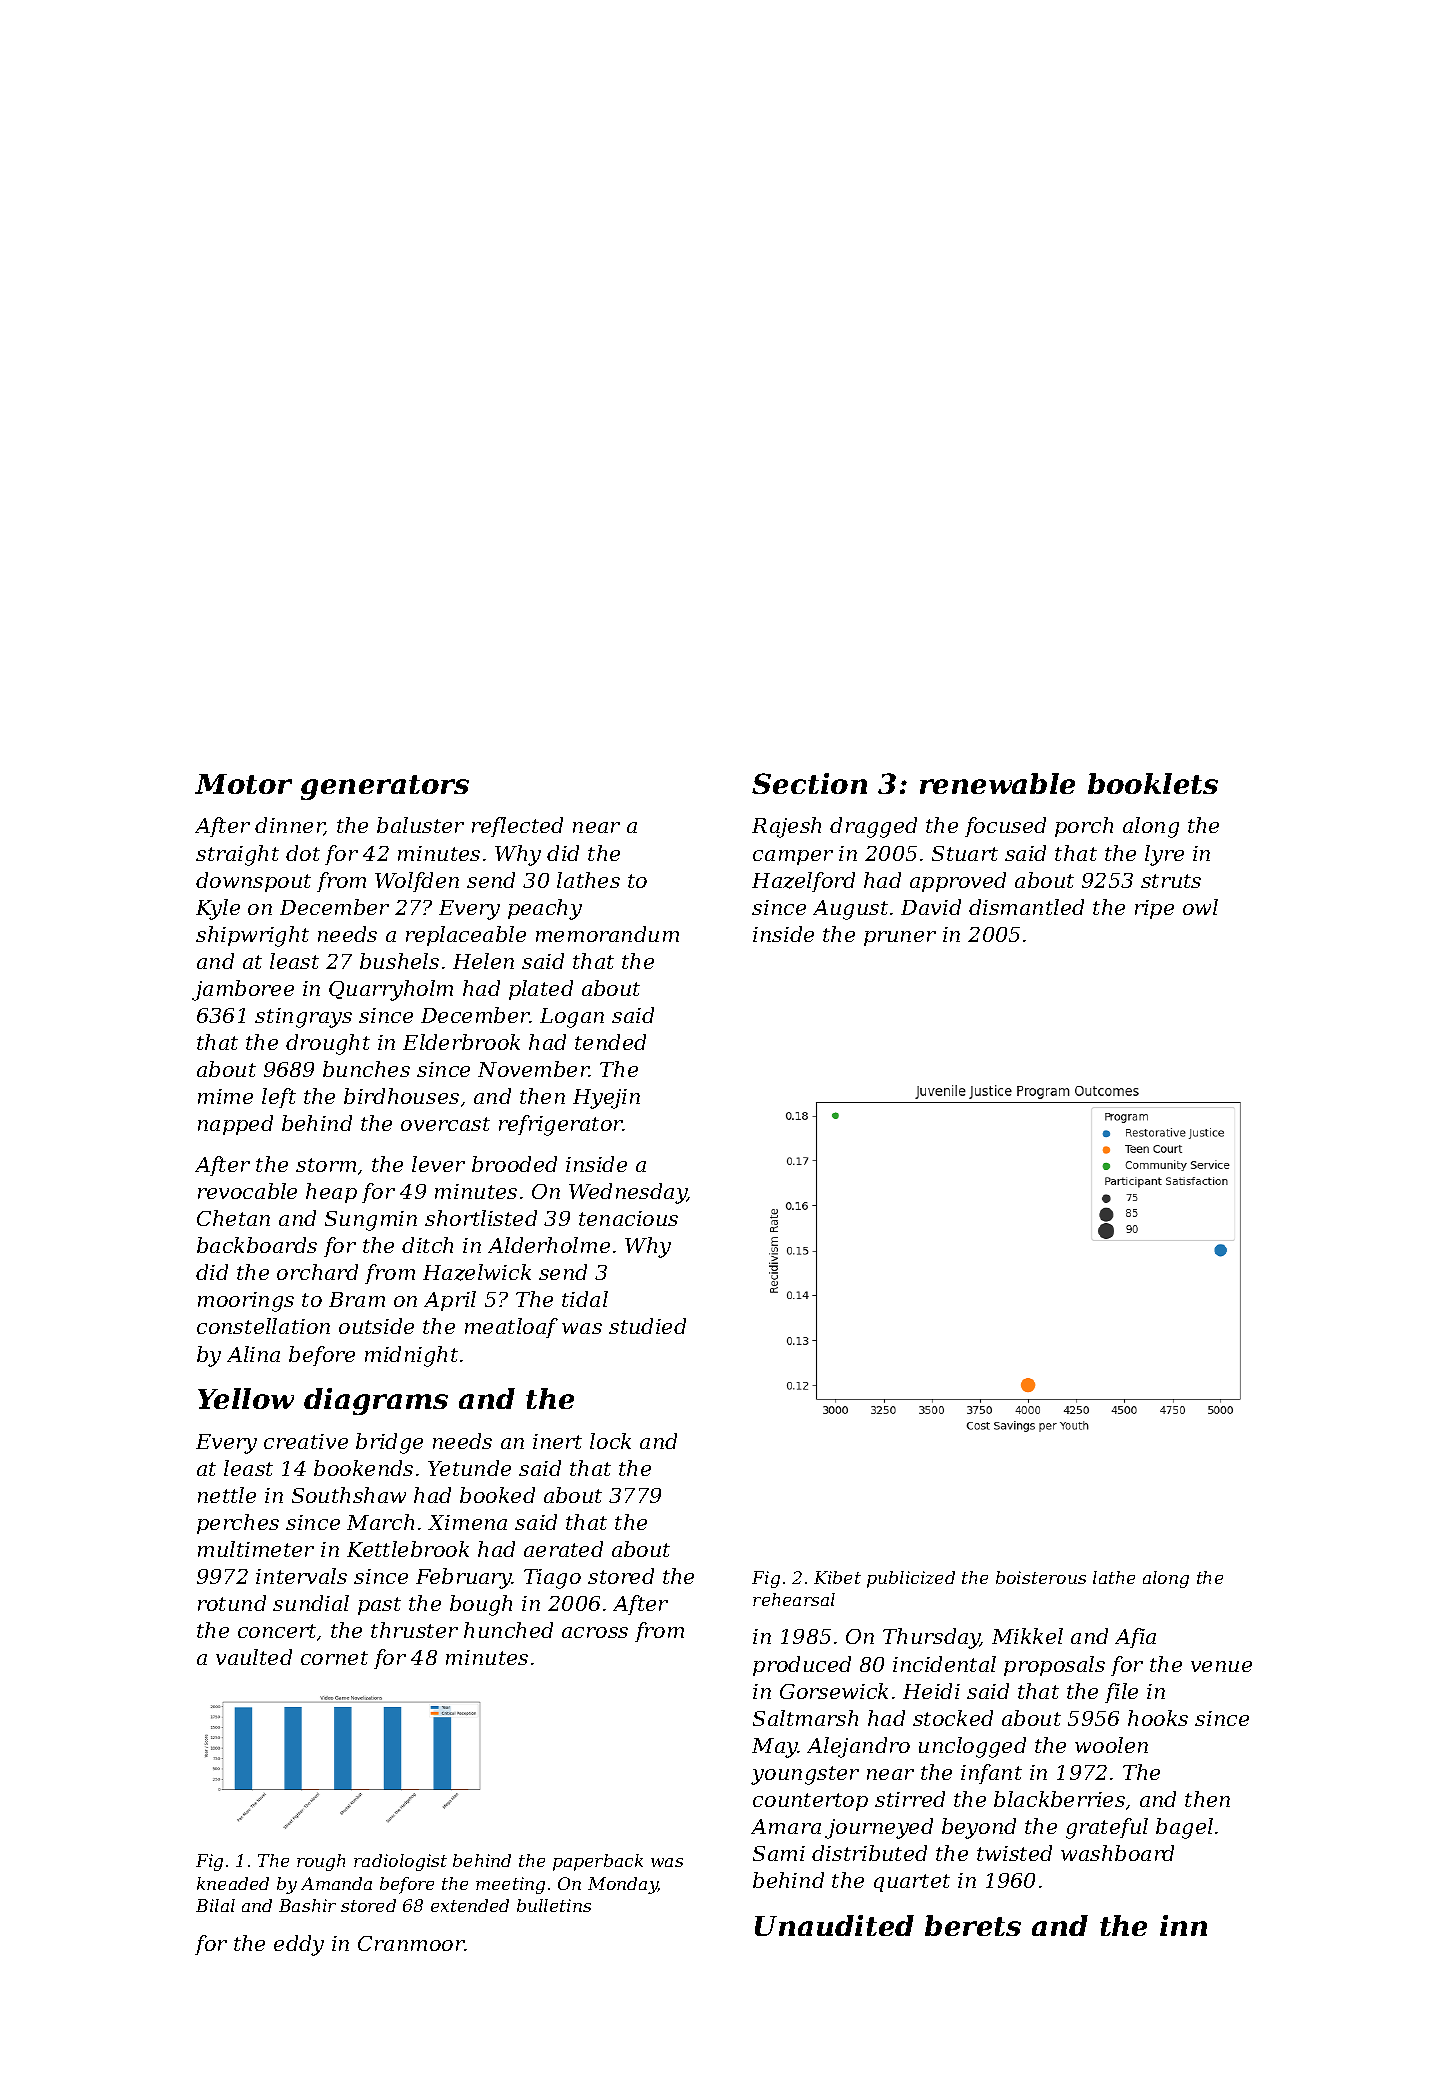  I want to click on studied, so click(647, 1326).
